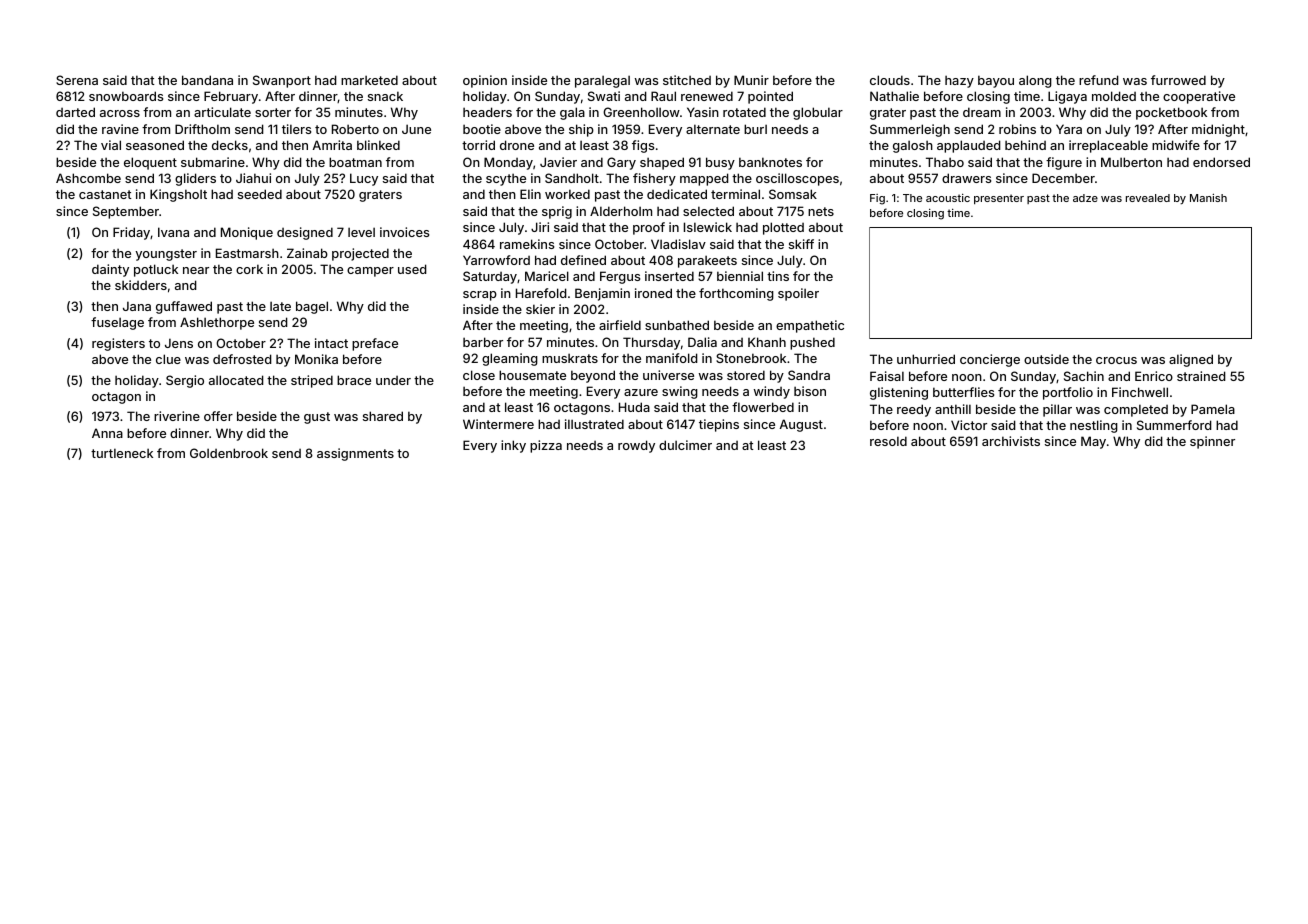  I want to click on Greenhollow, so click(641, 112).
